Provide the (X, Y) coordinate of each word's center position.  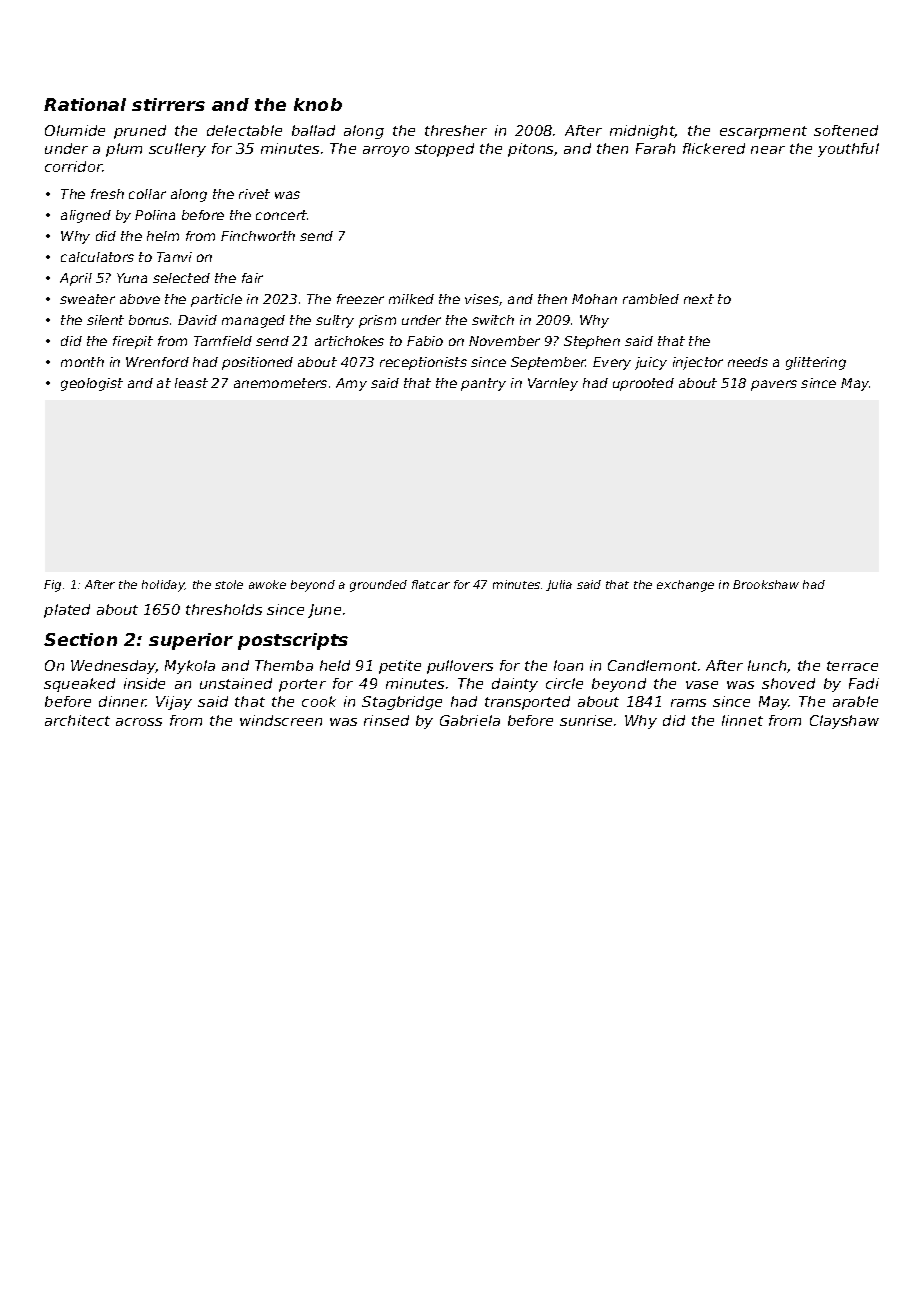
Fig (52, 586)
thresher (456, 130)
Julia (559, 585)
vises (482, 299)
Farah (655, 148)
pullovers (460, 667)
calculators (97, 257)
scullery (177, 150)
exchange (685, 586)
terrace (852, 666)
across (139, 722)
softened (846, 130)
